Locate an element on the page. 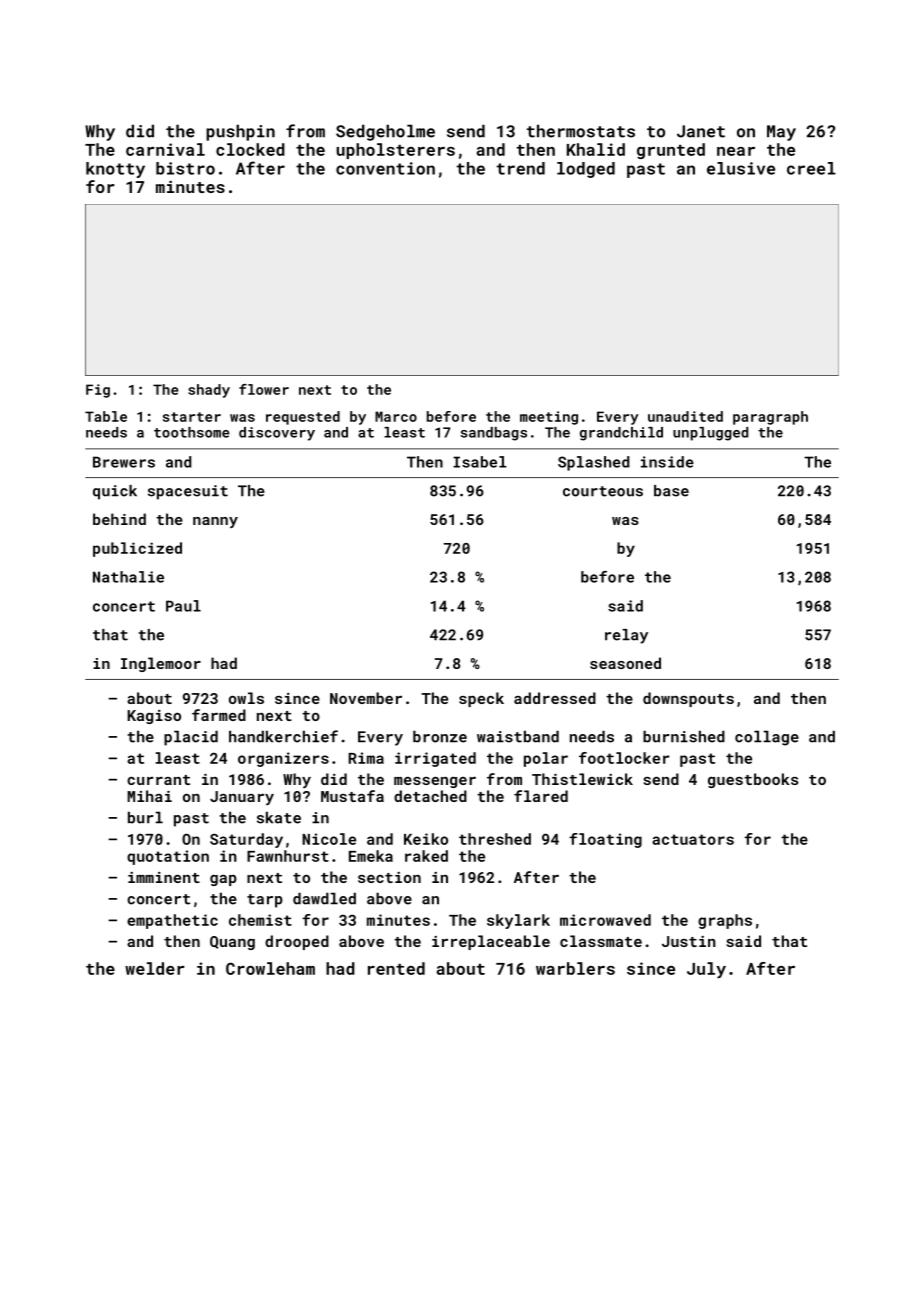 The width and height of the page is (924, 1308). base is located at coordinates (671, 491).
